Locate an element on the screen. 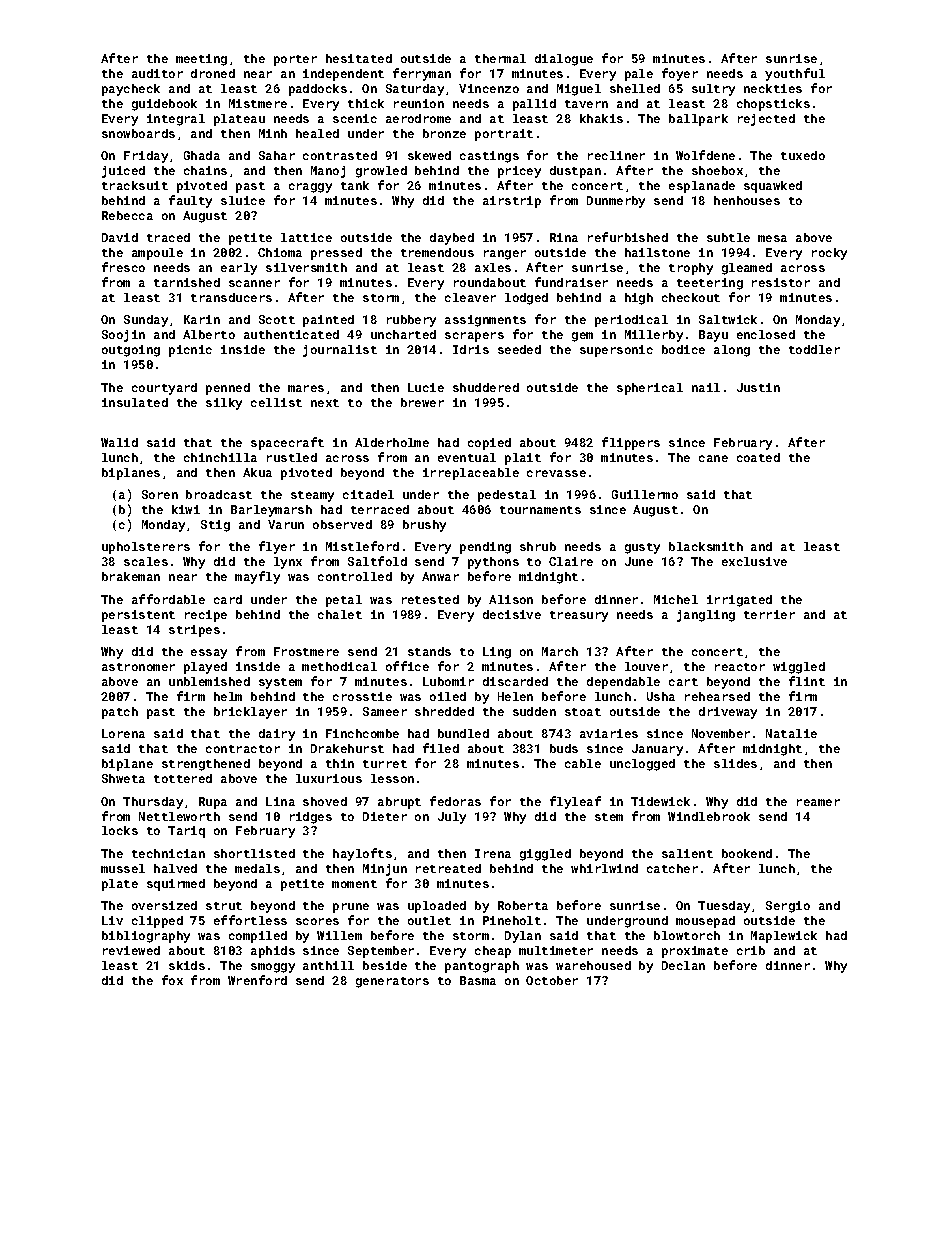 The height and width of the screenshot is (1233, 952). buds is located at coordinates (564, 748).
